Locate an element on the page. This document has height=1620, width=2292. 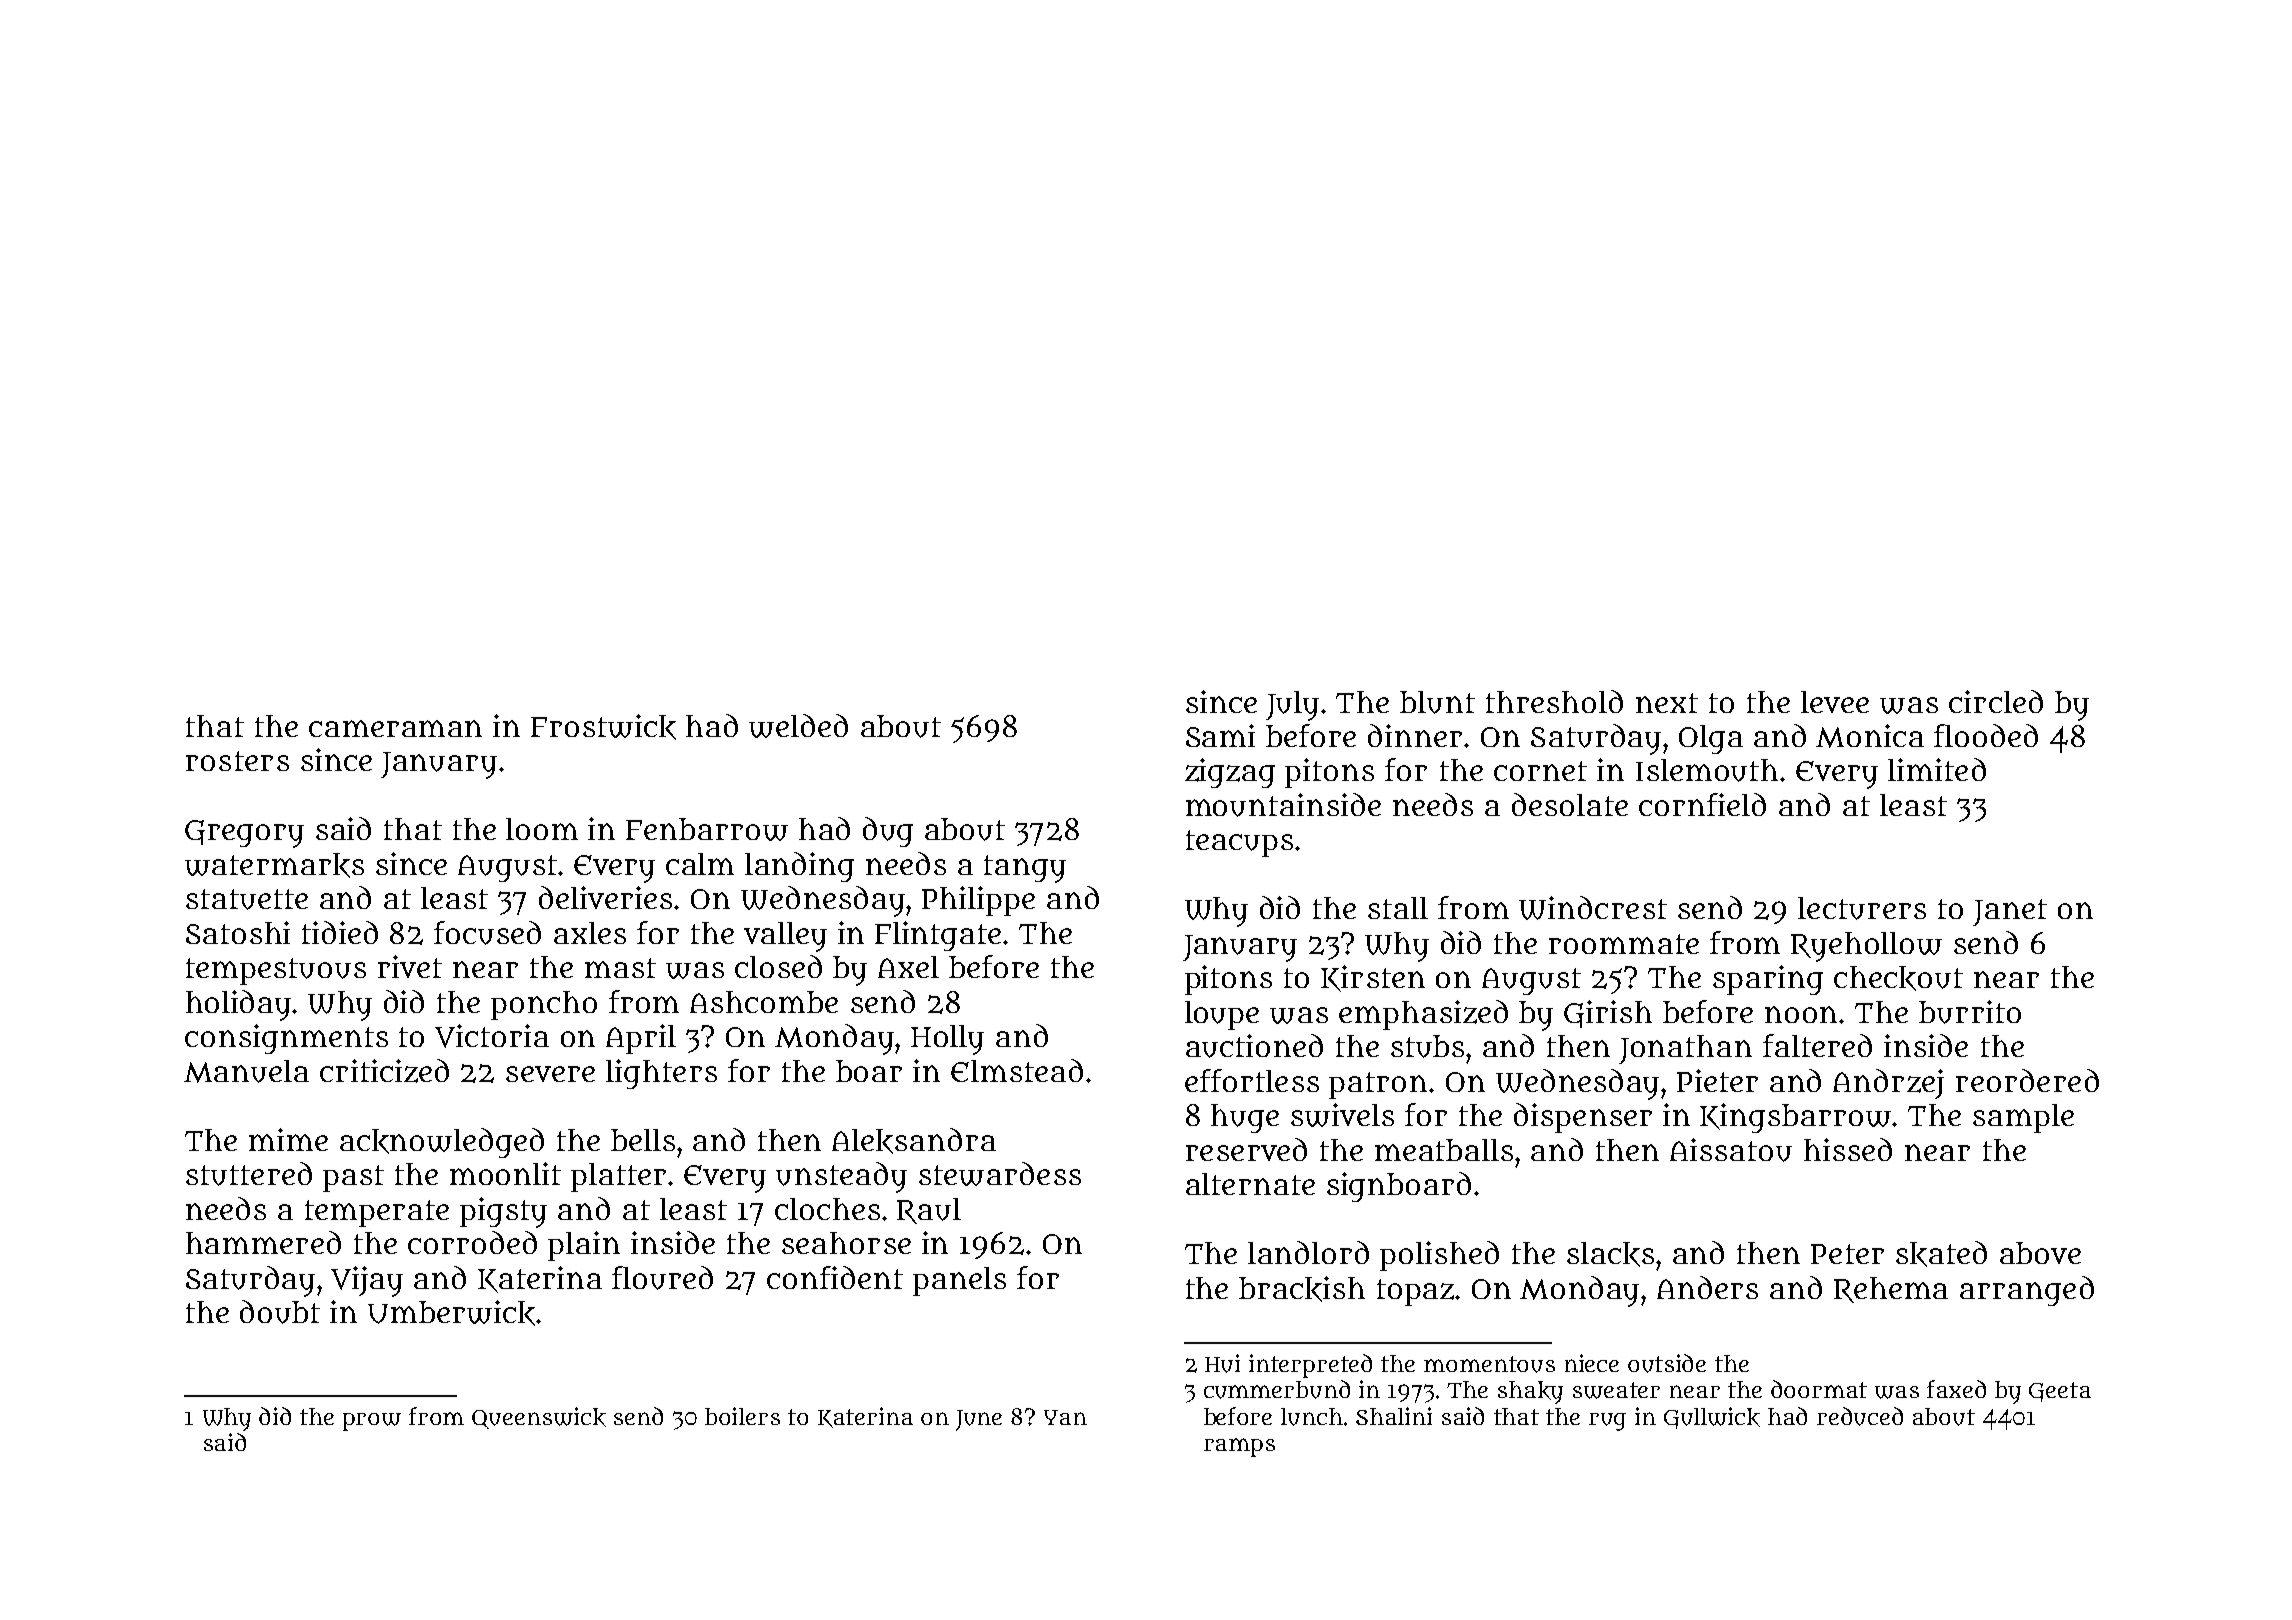
corroded is located at coordinates (472, 1242).
